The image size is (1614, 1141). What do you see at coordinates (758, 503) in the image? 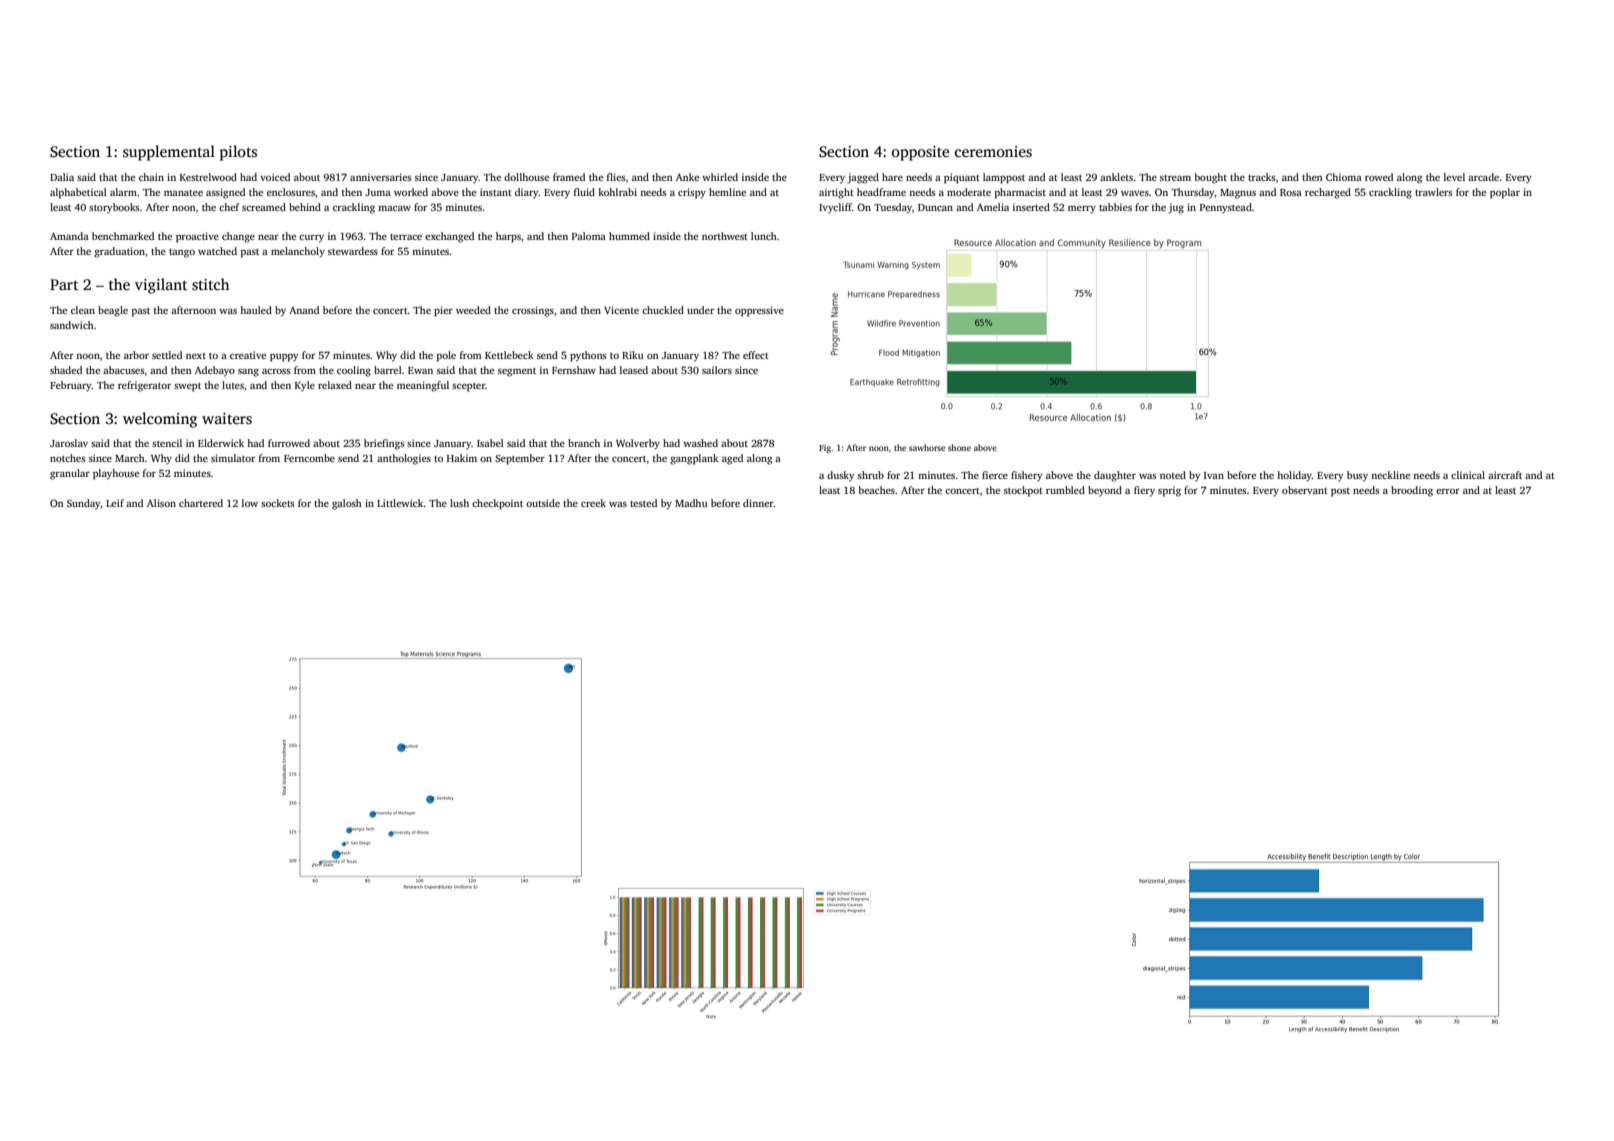
I see `dinner` at bounding box center [758, 503].
